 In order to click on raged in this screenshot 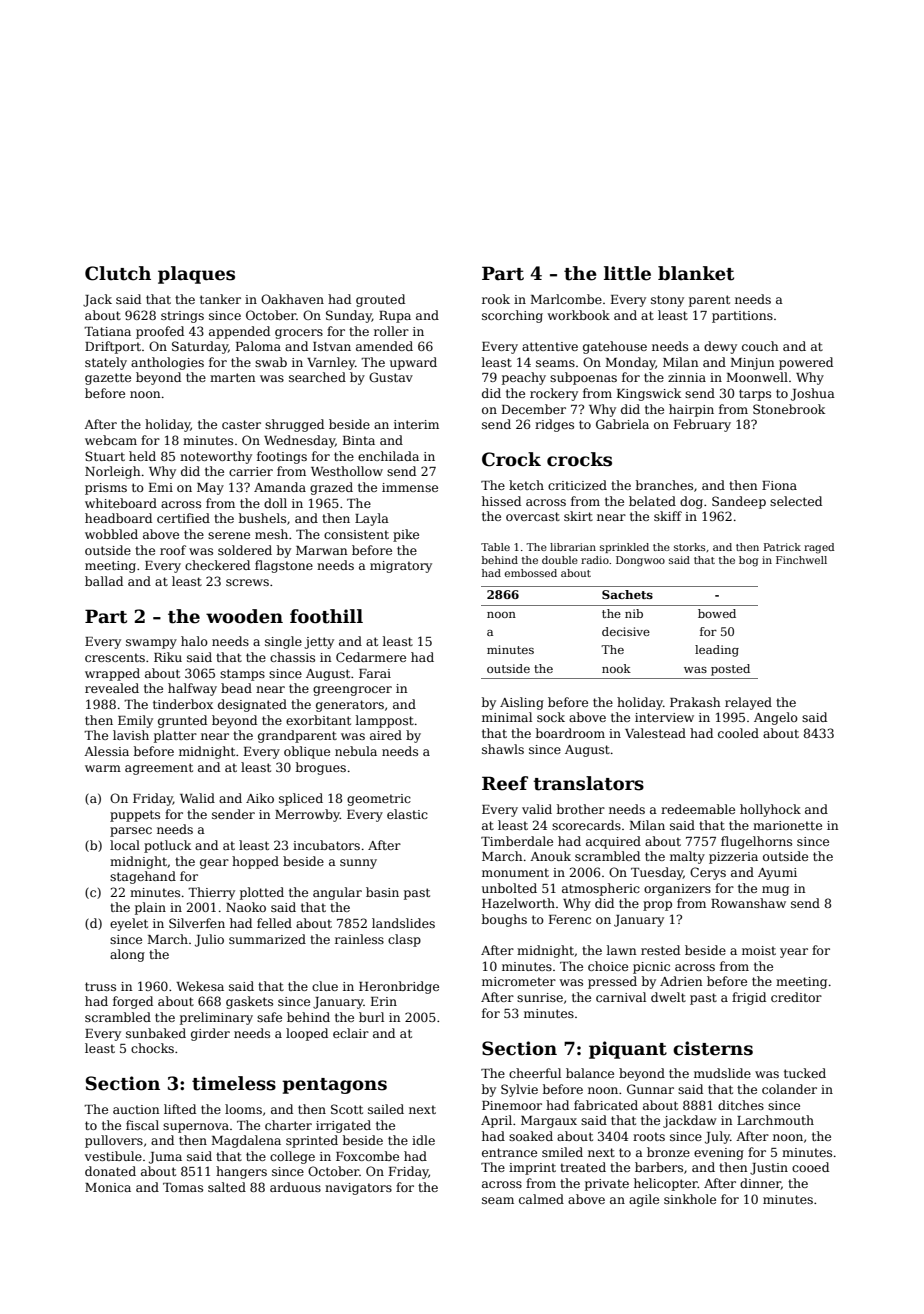, I will do `click(819, 548)`.
